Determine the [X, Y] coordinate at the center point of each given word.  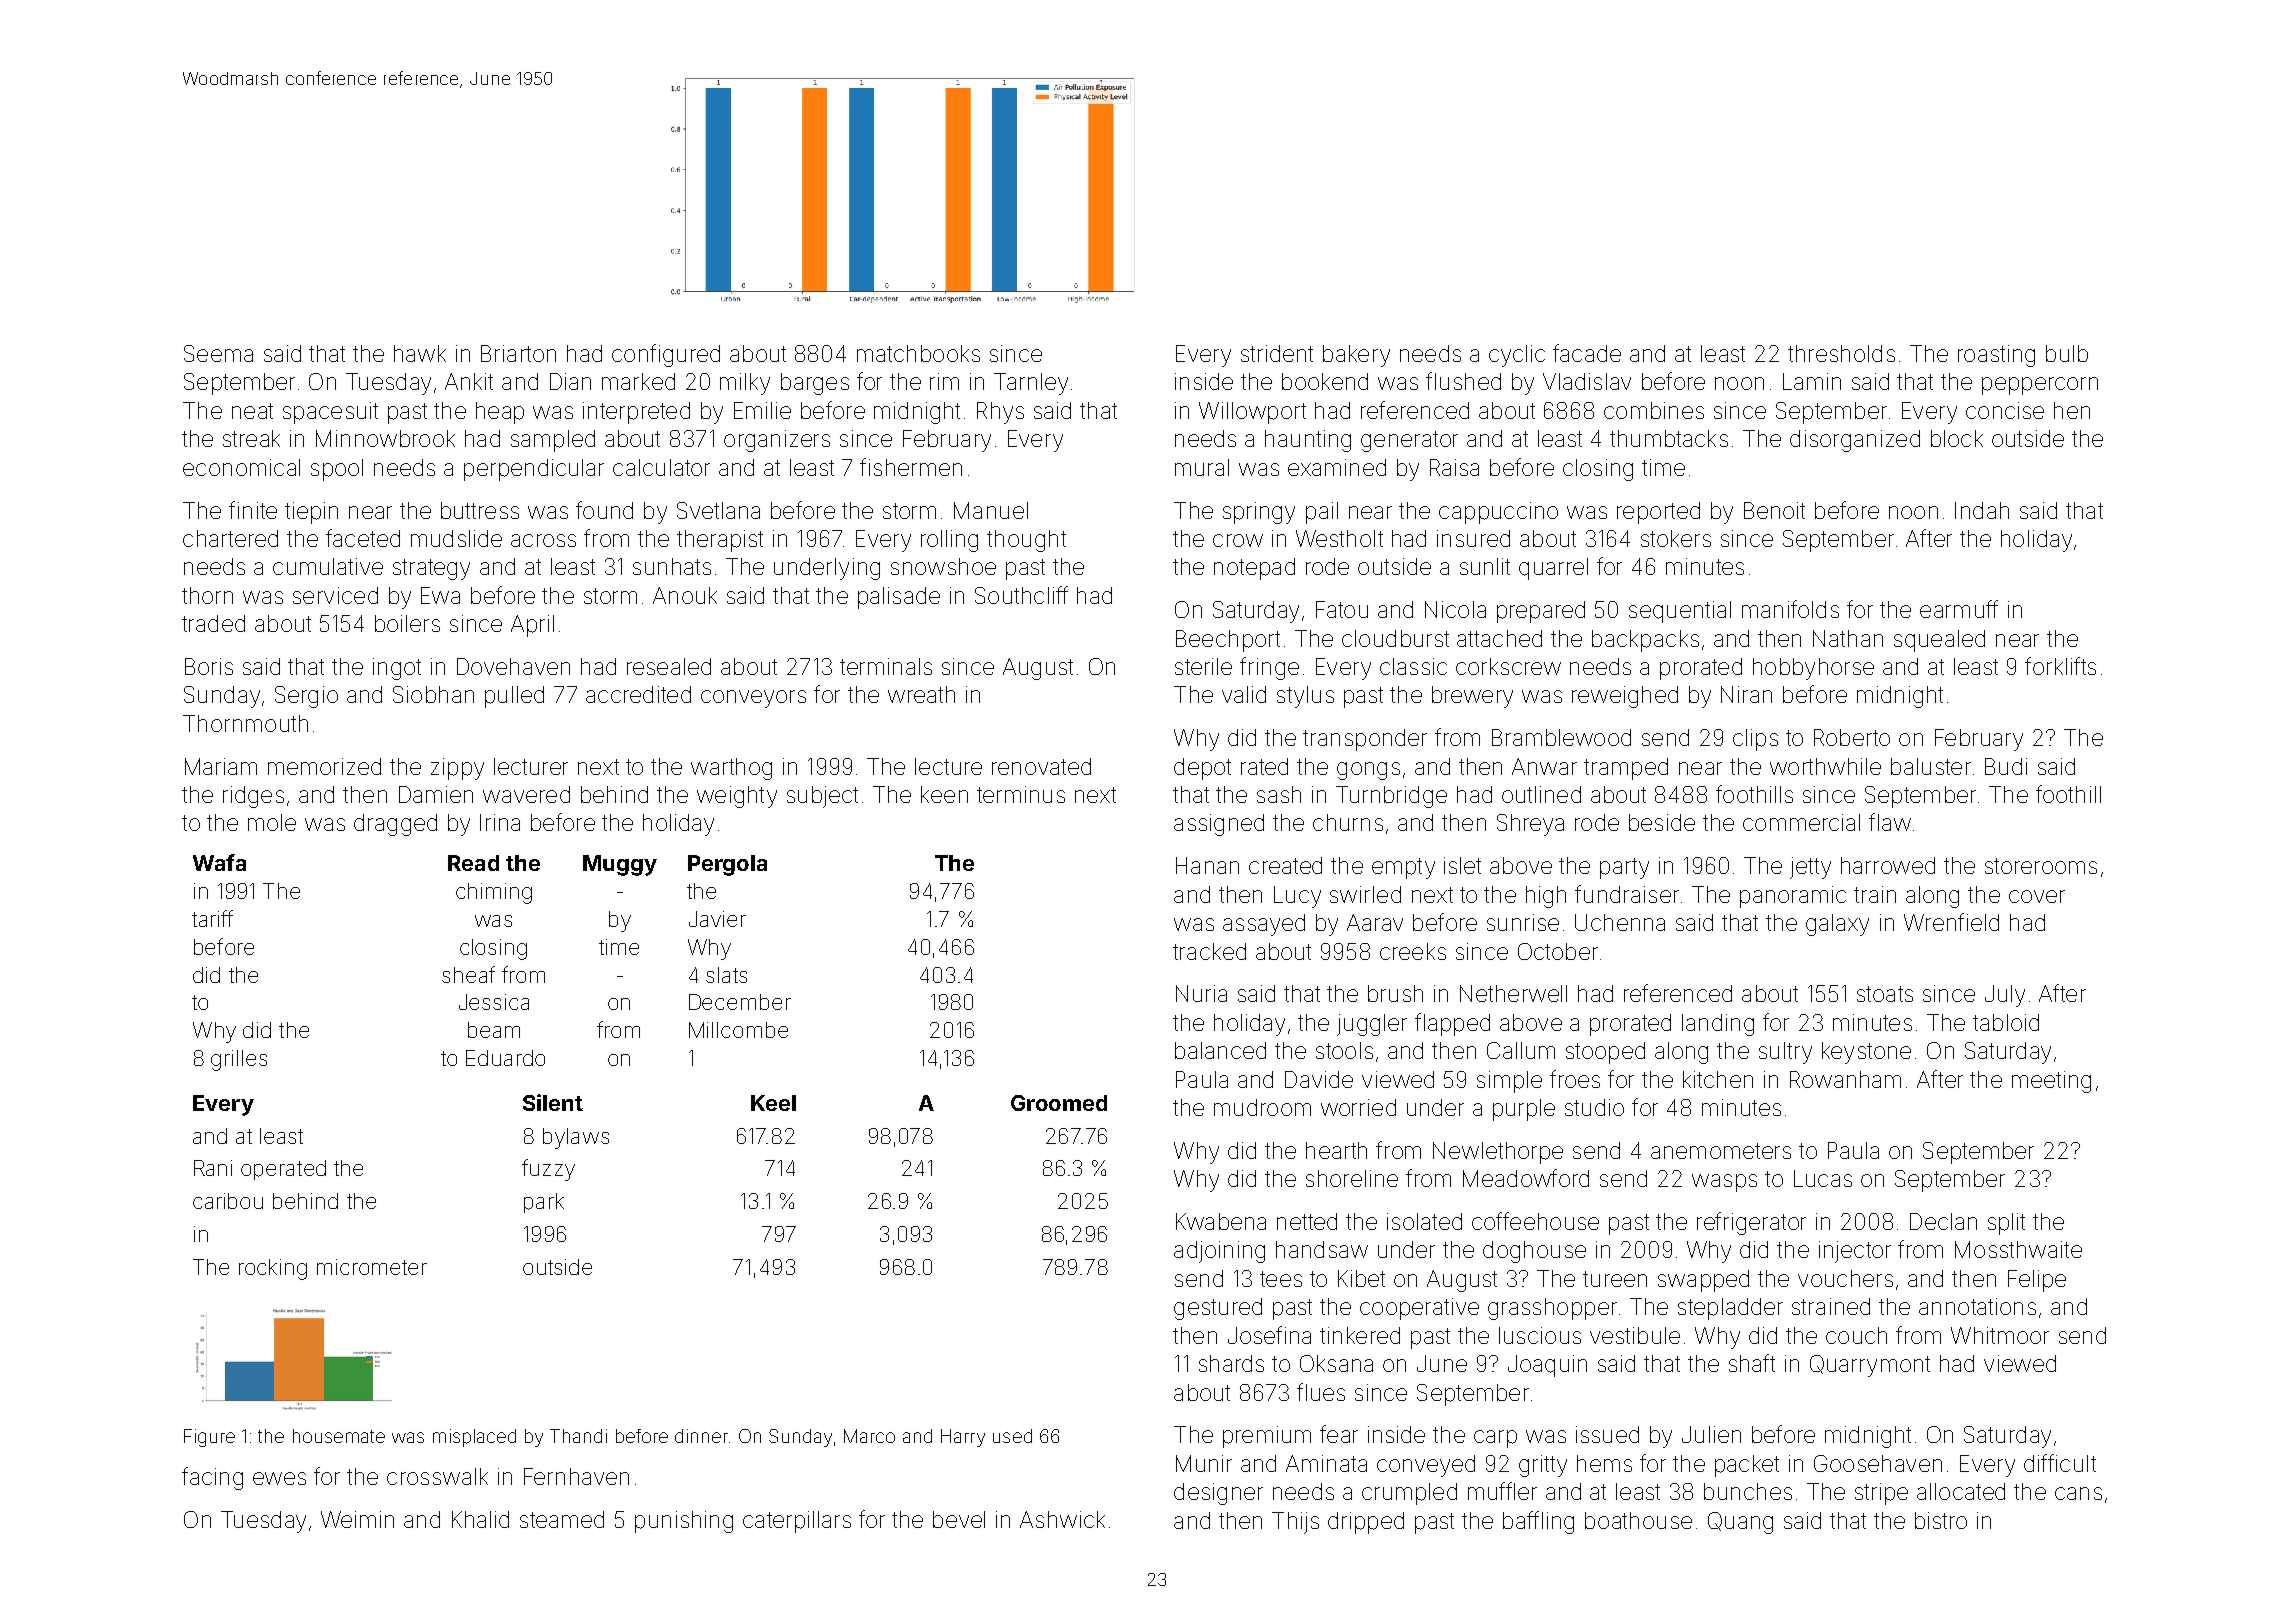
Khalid [480, 1519]
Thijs [1295, 1523]
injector [1855, 1252]
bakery [1356, 356]
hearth [1336, 1150]
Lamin [1812, 381]
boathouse [1638, 1520]
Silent [553, 1102]
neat [252, 411]
